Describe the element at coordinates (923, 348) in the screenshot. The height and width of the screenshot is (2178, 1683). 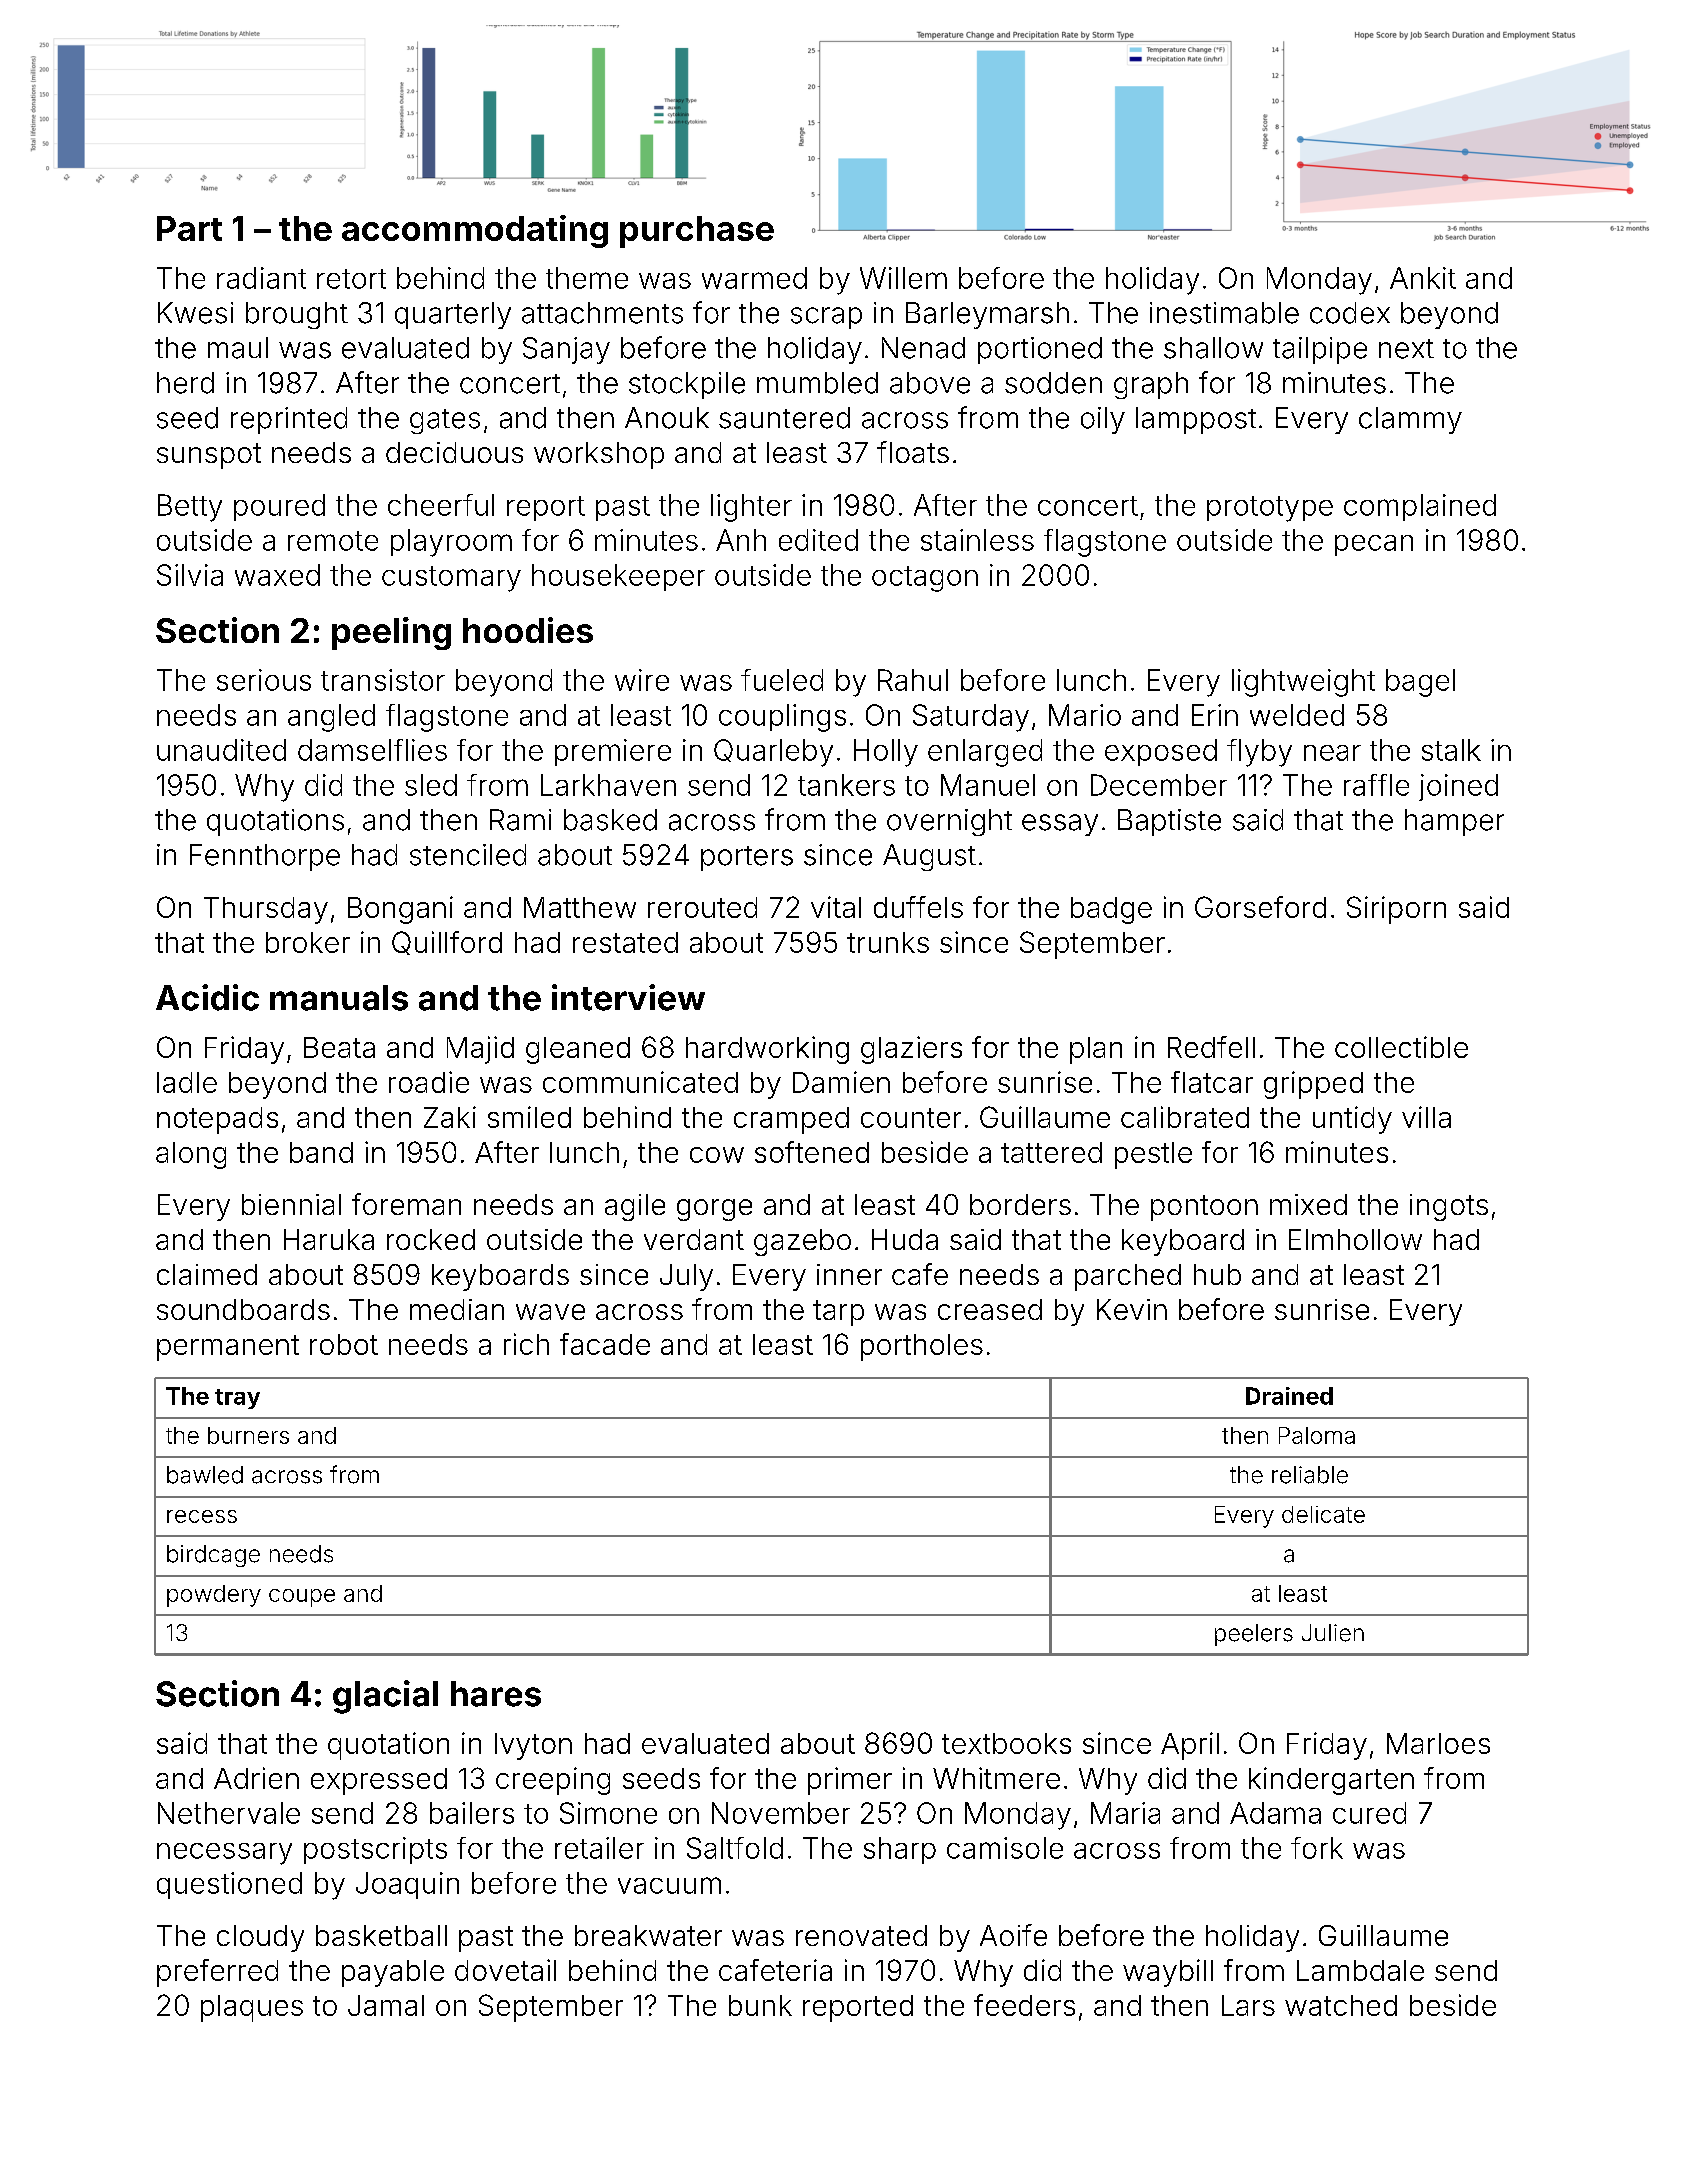
I see `Nenad` at that location.
